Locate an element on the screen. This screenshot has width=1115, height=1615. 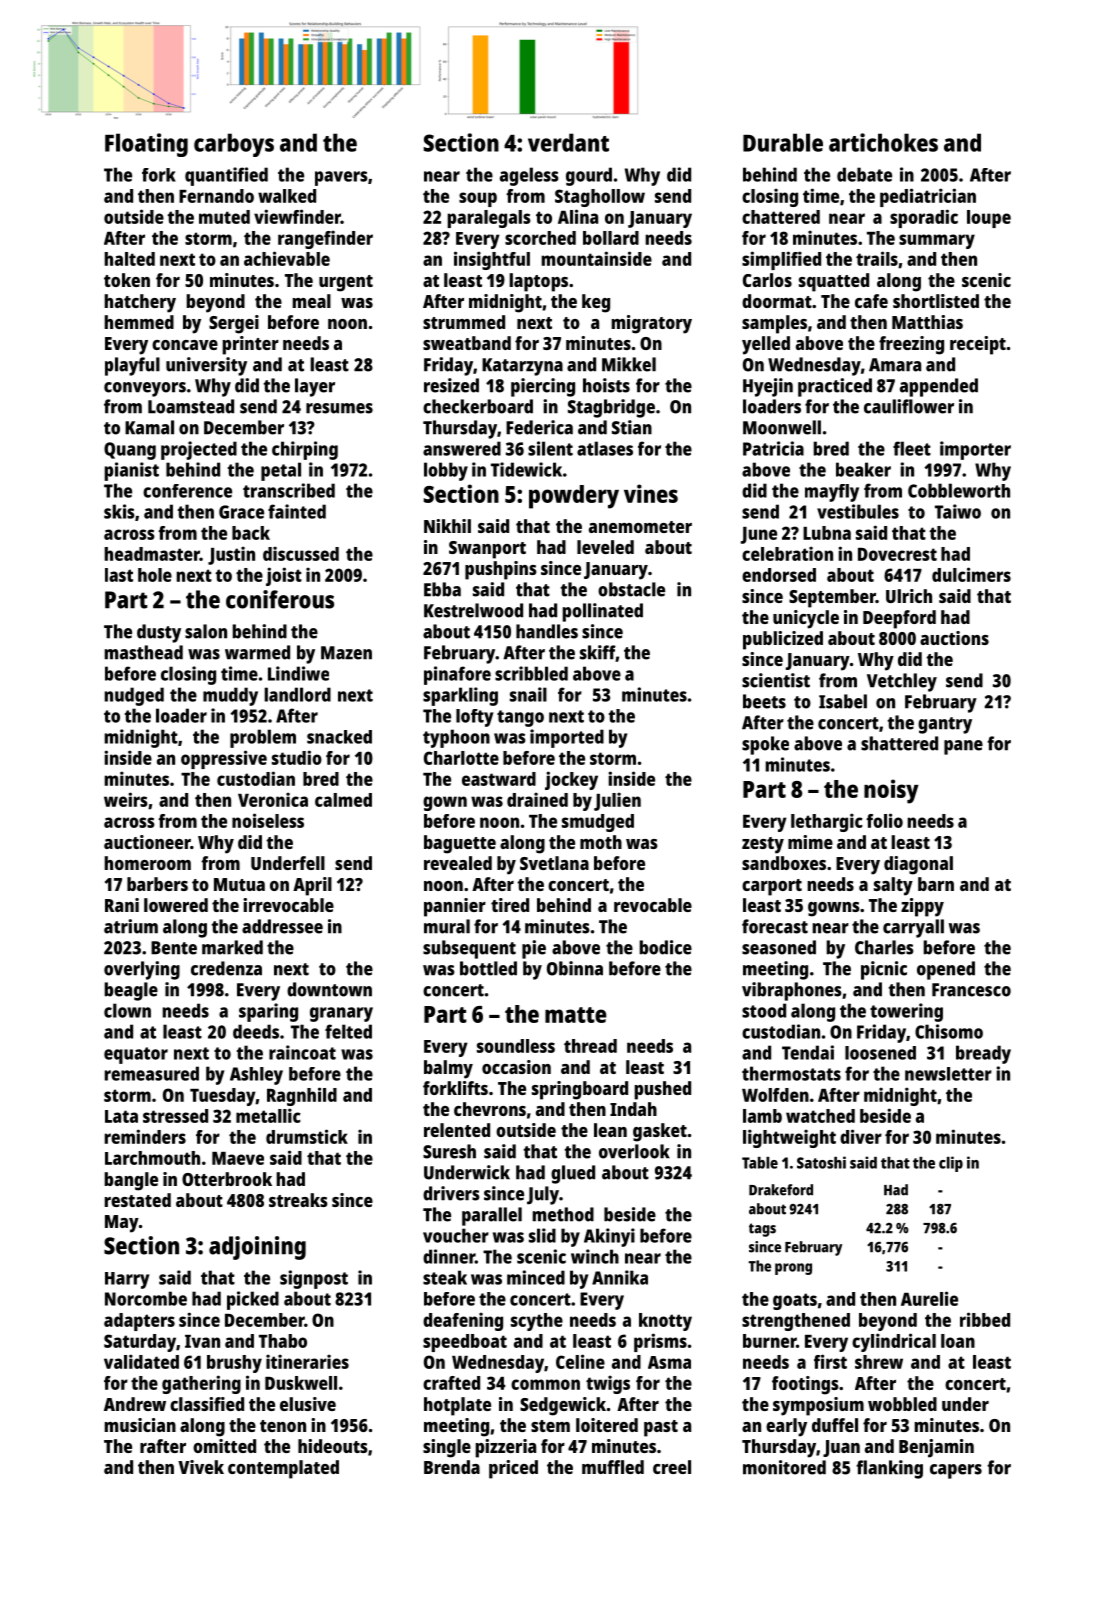
Mikkel is located at coordinates (629, 364).
